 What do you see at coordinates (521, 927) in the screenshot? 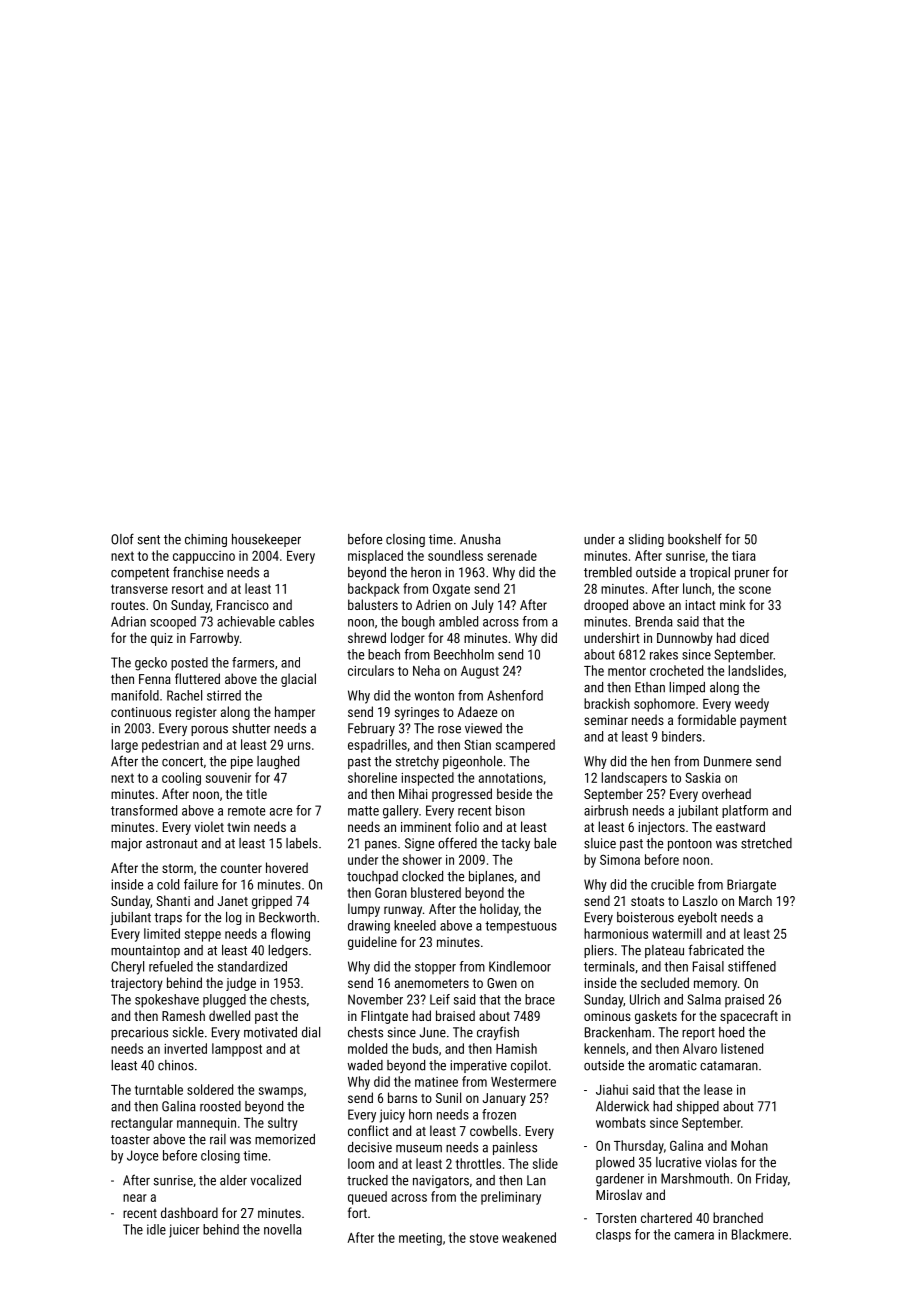
I see `tempestuous` at bounding box center [521, 927].
